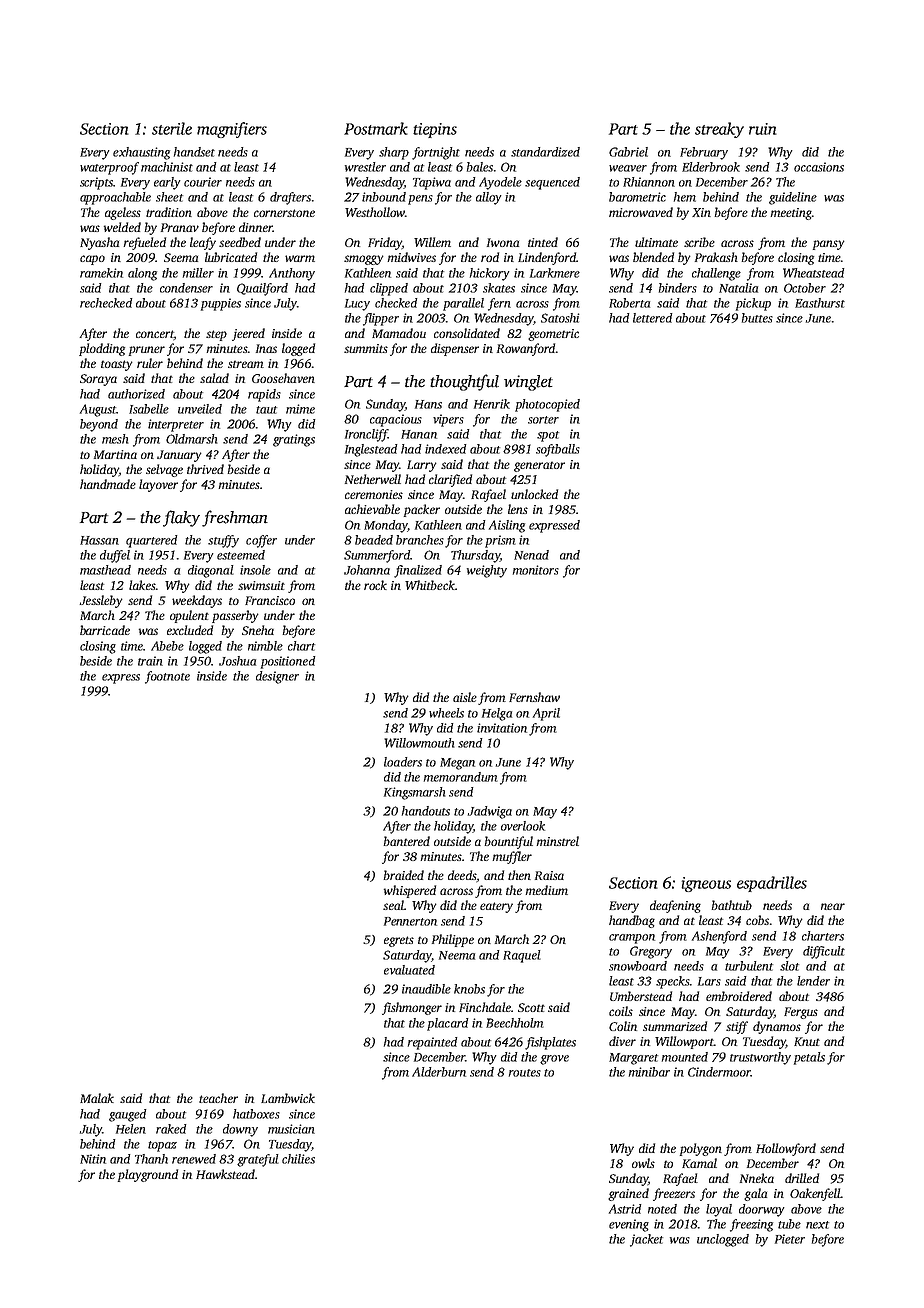 The image size is (924, 1308). What do you see at coordinates (522, 956) in the screenshot?
I see `Raquel` at bounding box center [522, 956].
